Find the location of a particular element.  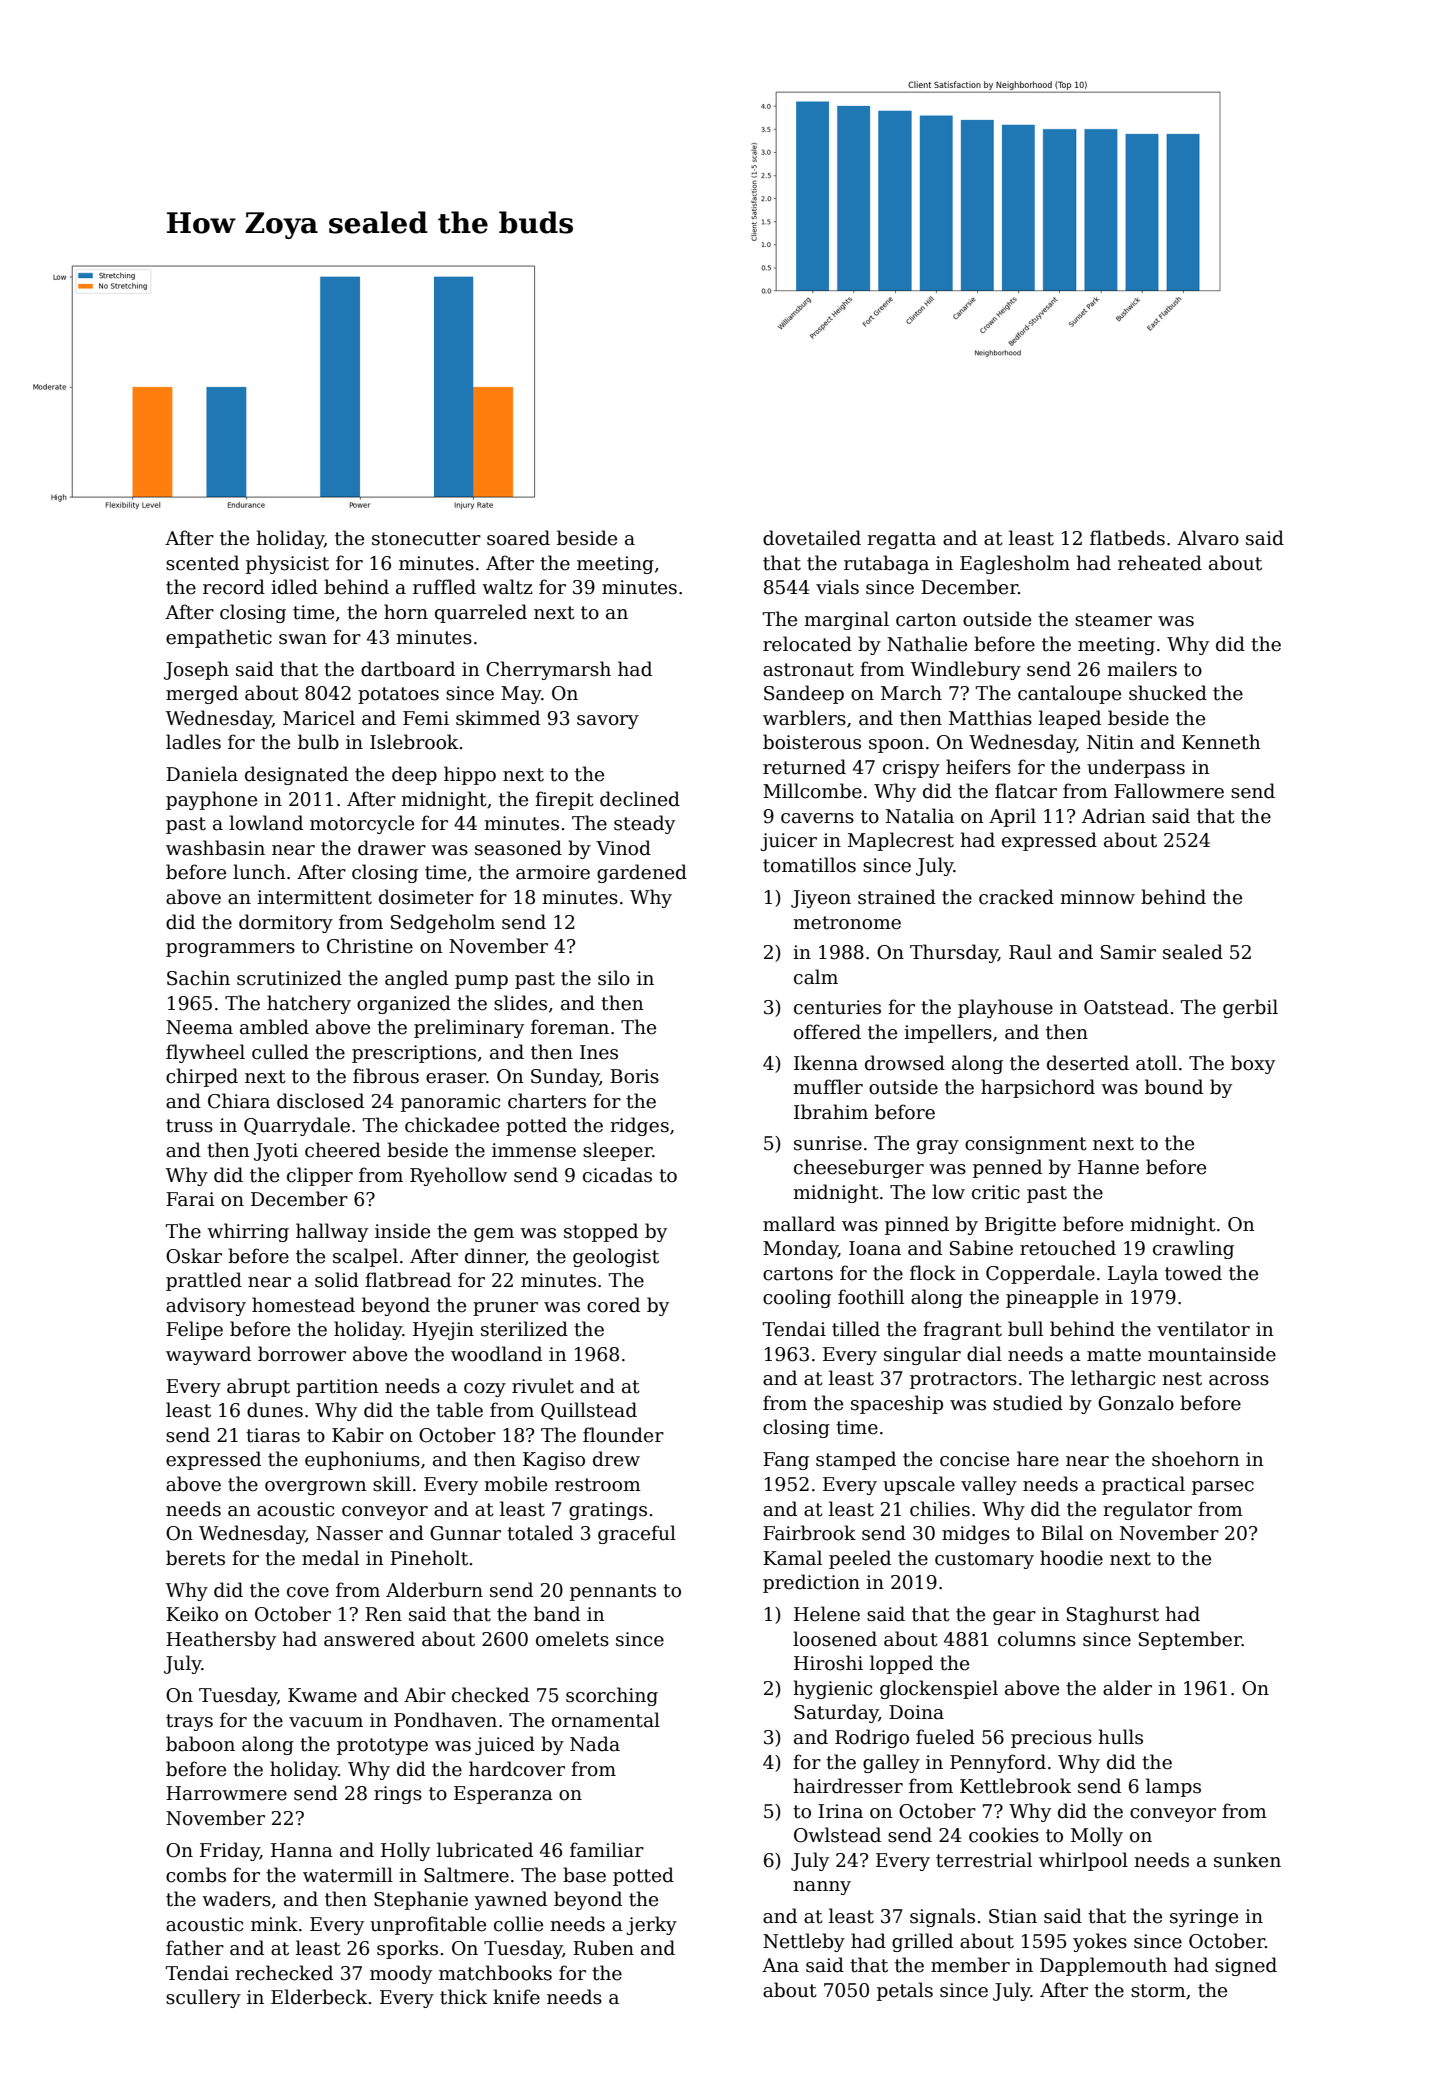

crawling is located at coordinates (1193, 1249).
